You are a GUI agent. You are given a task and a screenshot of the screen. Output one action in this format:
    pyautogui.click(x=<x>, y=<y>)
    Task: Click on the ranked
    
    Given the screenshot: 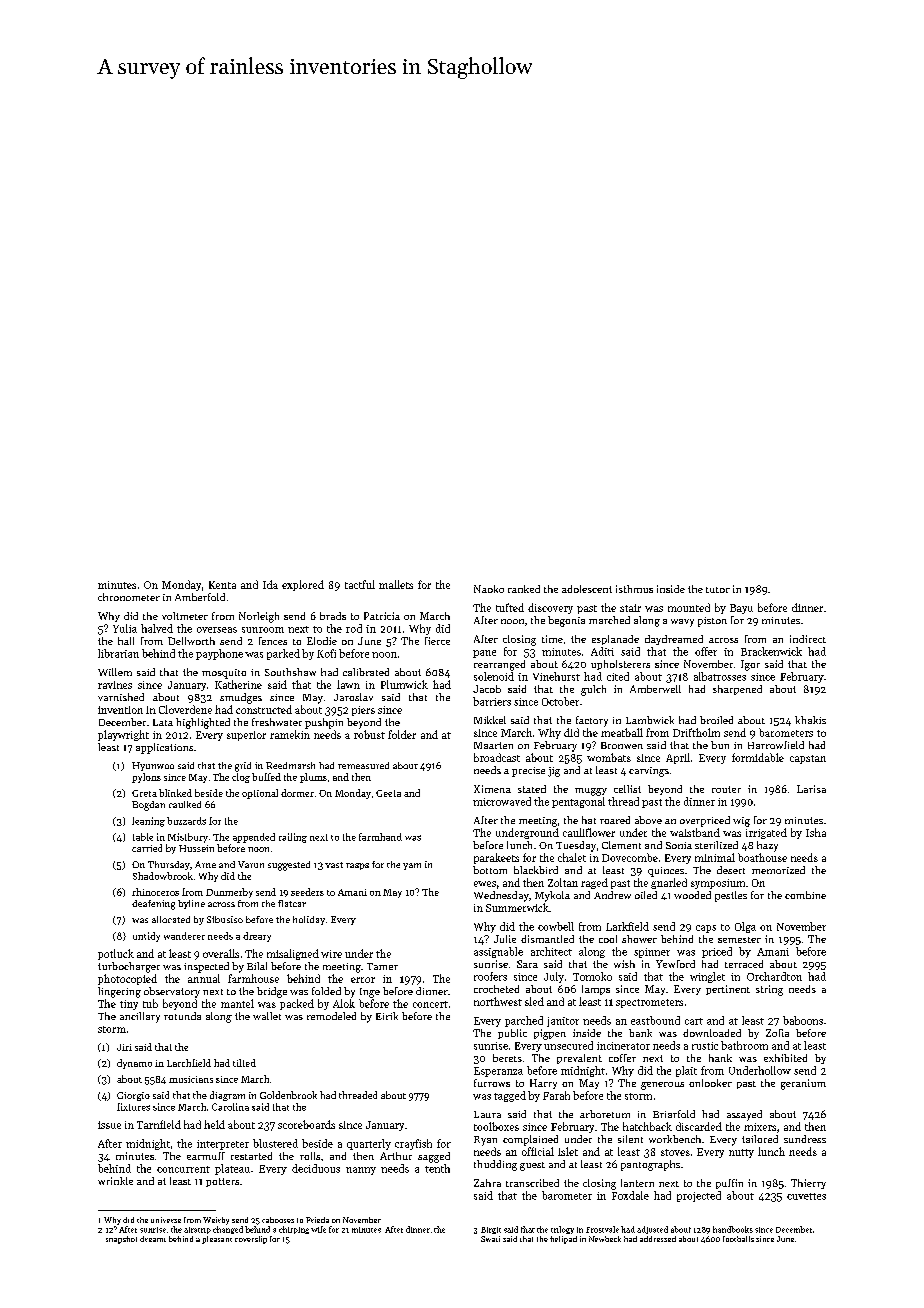 What is the action you would take?
    pyautogui.click(x=524, y=589)
